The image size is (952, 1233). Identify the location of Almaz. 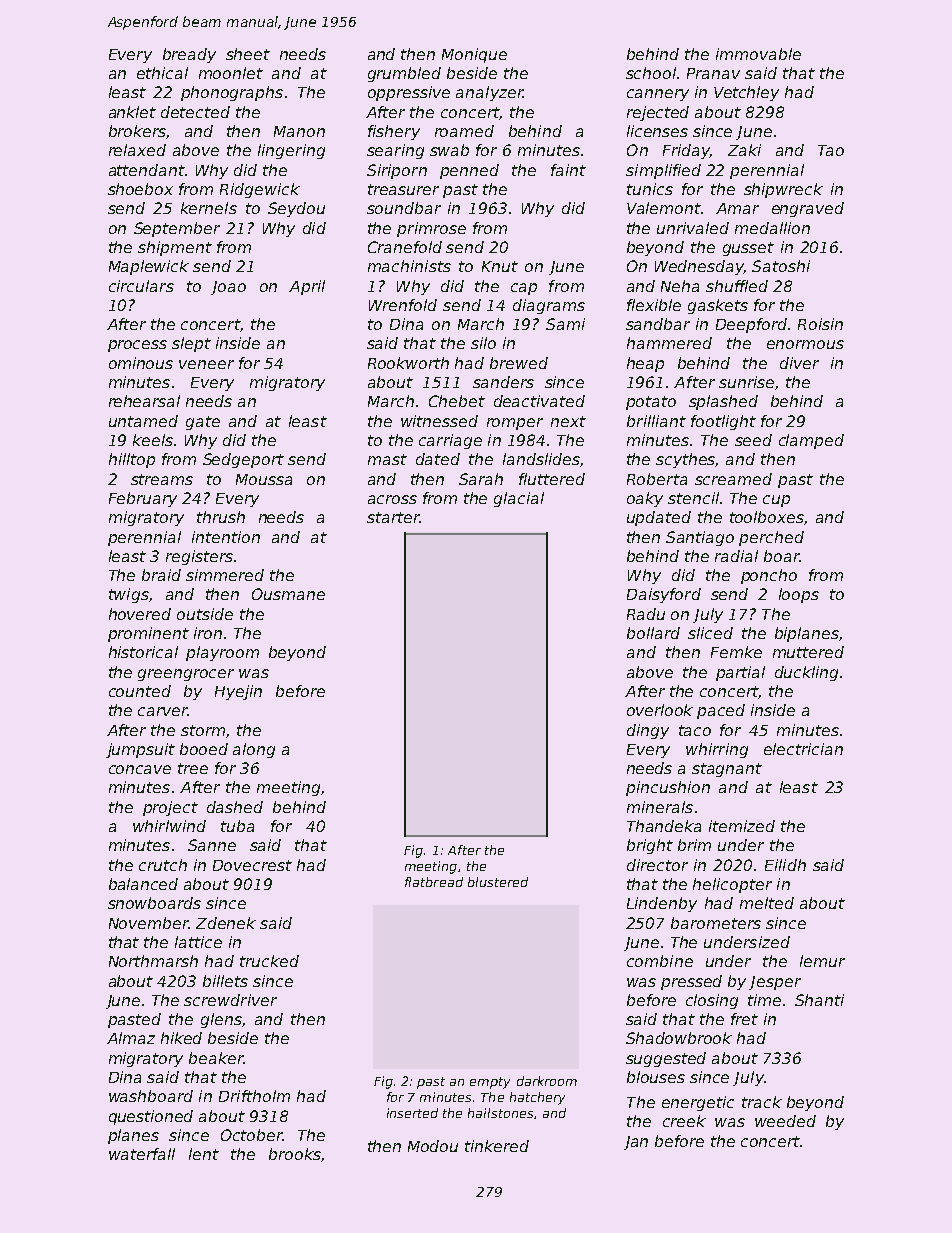
(131, 1038).
